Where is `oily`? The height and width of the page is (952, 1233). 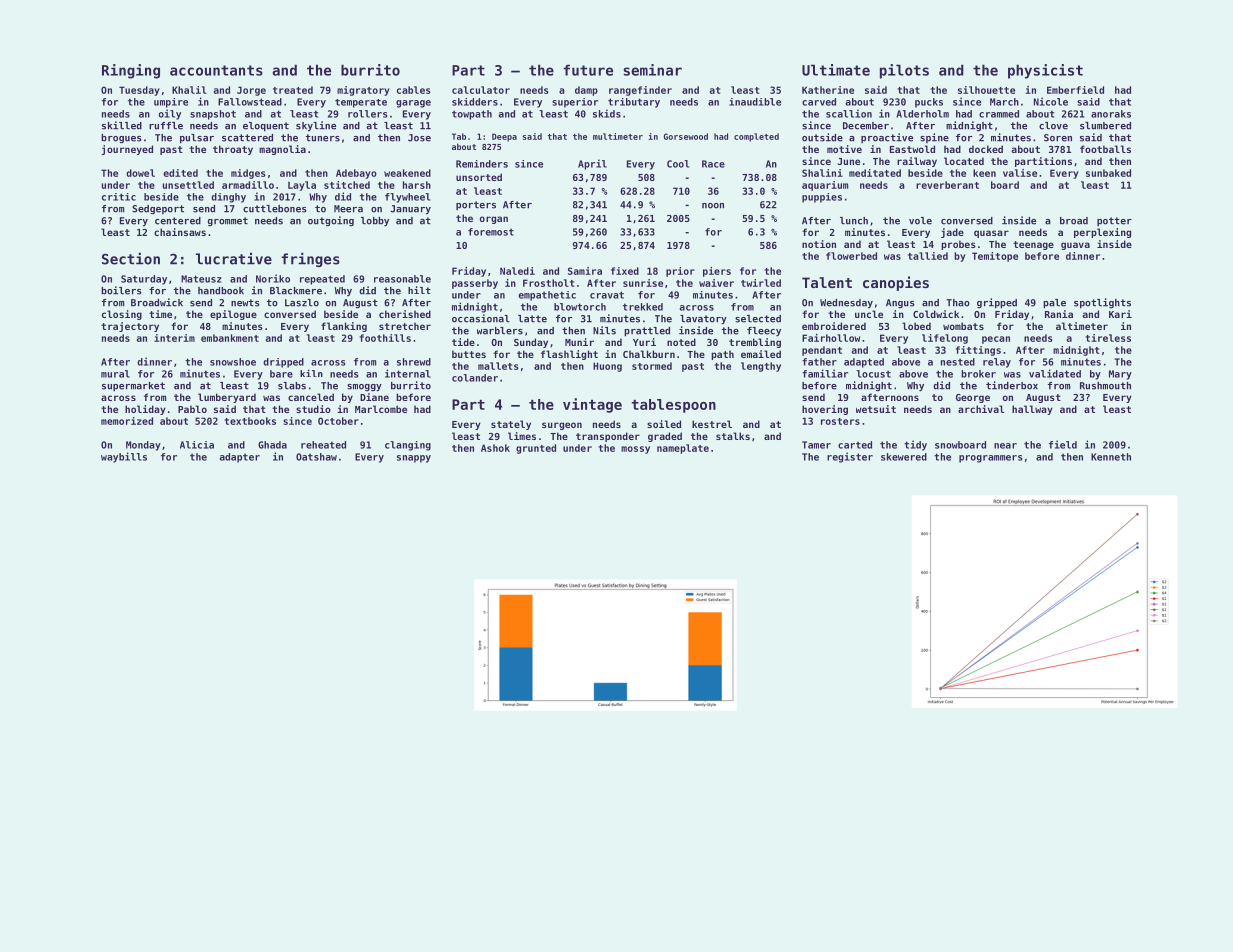 oily is located at coordinates (170, 114).
